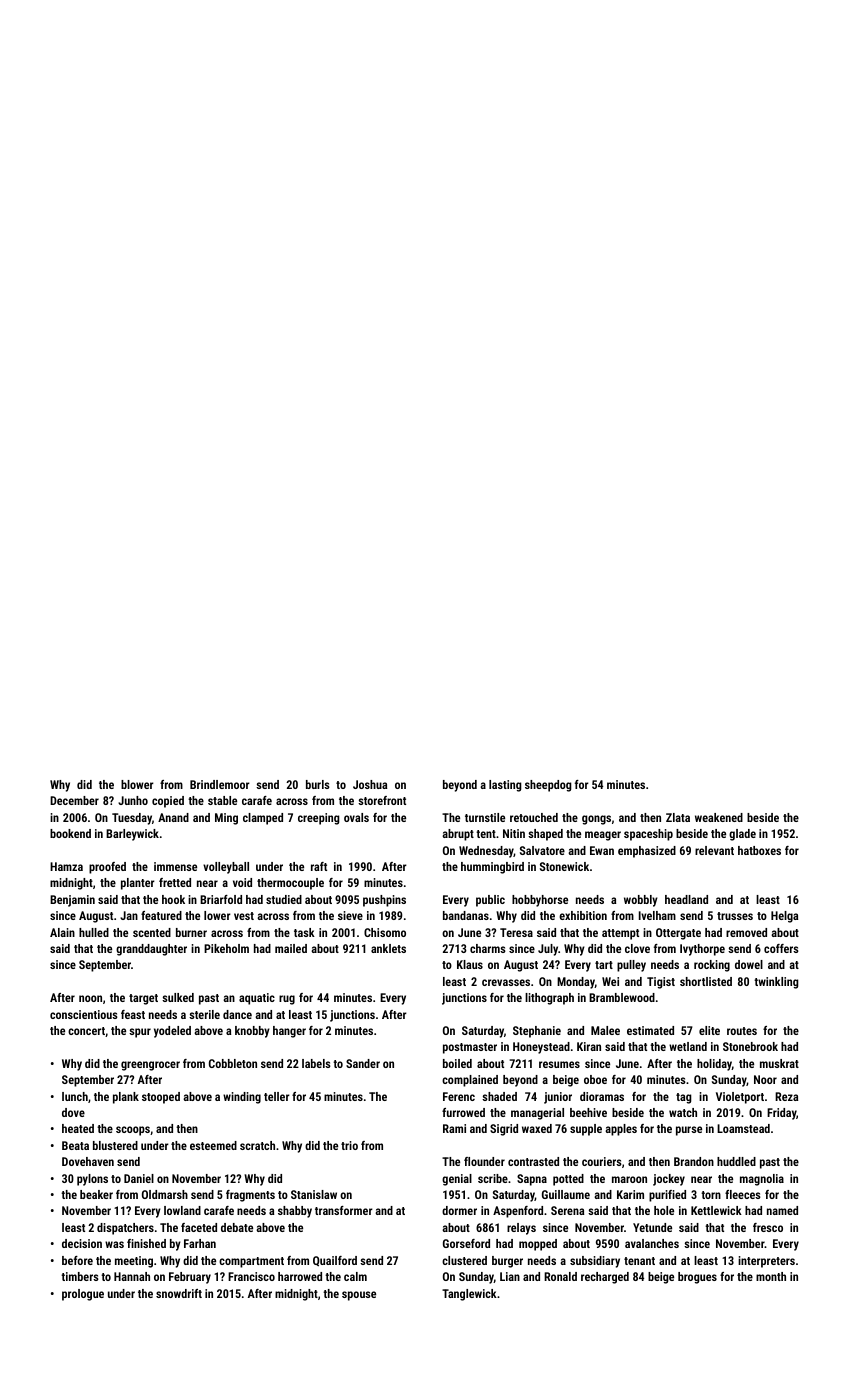 The image size is (849, 1400). I want to click on Joshua, so click(370, 784).
